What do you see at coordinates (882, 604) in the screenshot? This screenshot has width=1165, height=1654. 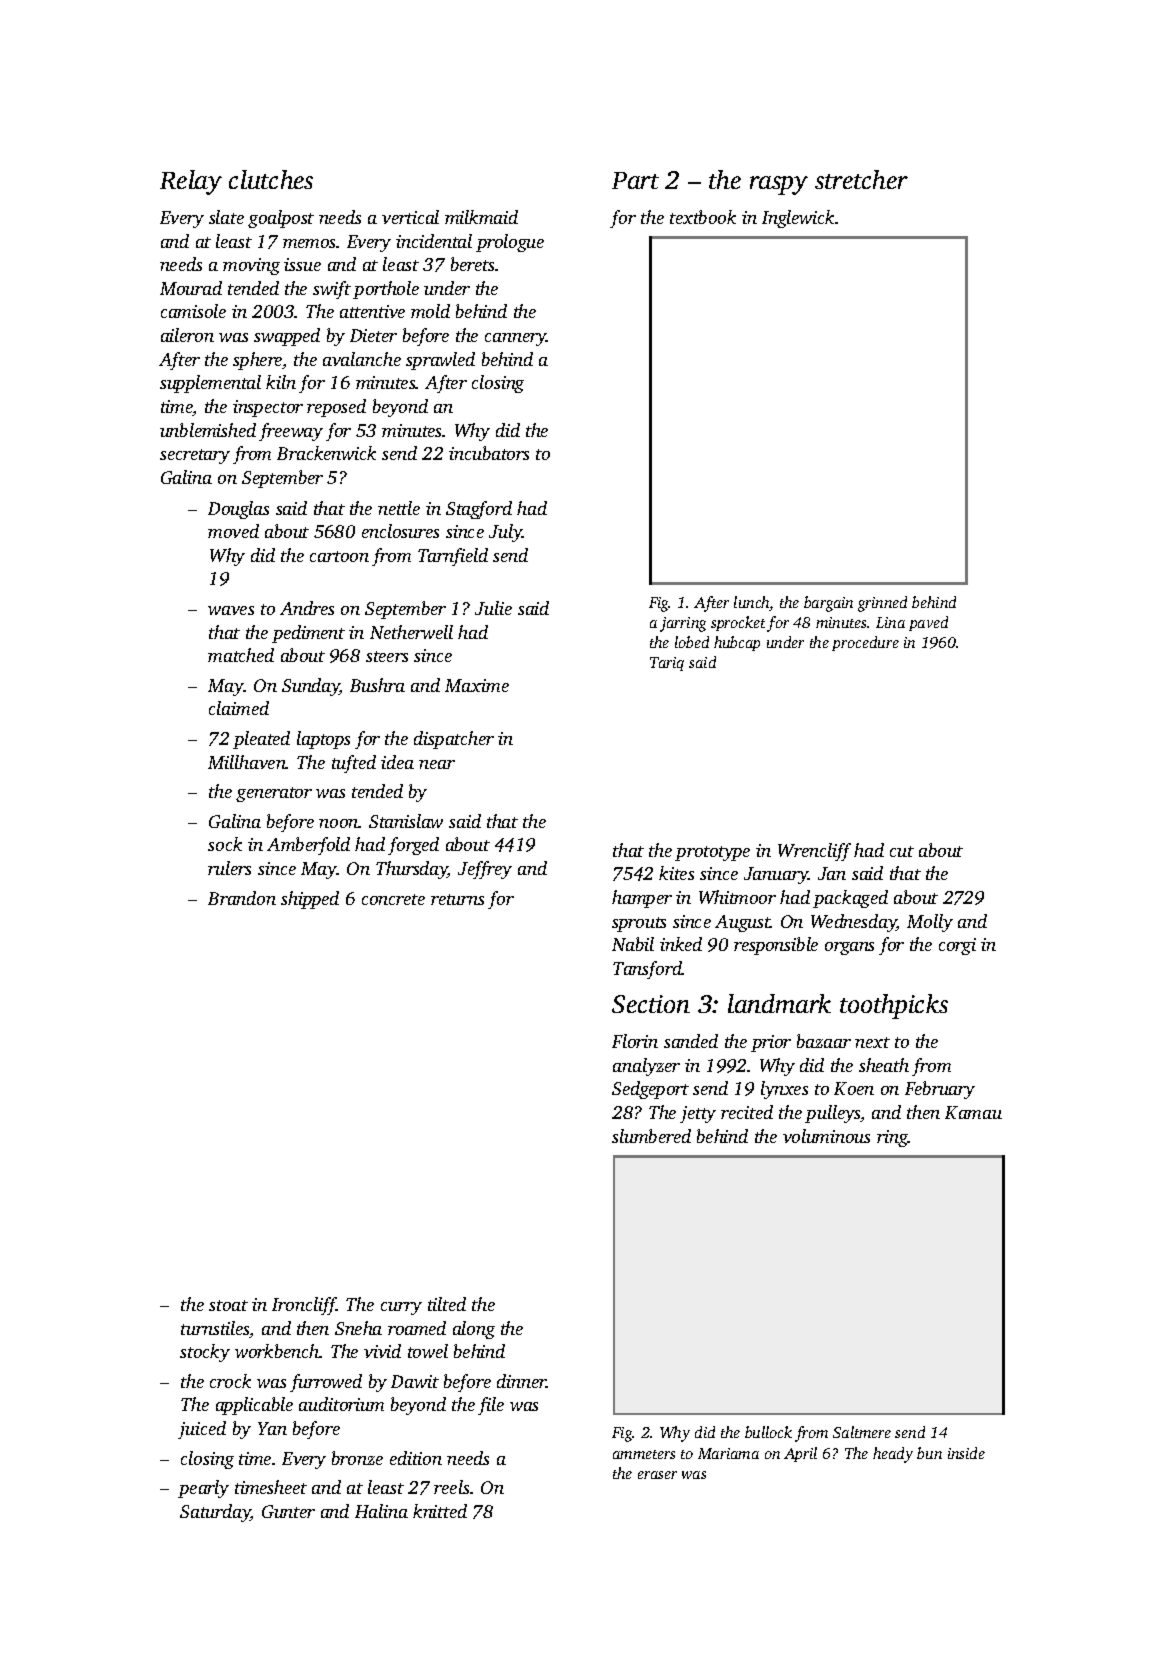 I see `grinned` at bounding box center [882, 604].
